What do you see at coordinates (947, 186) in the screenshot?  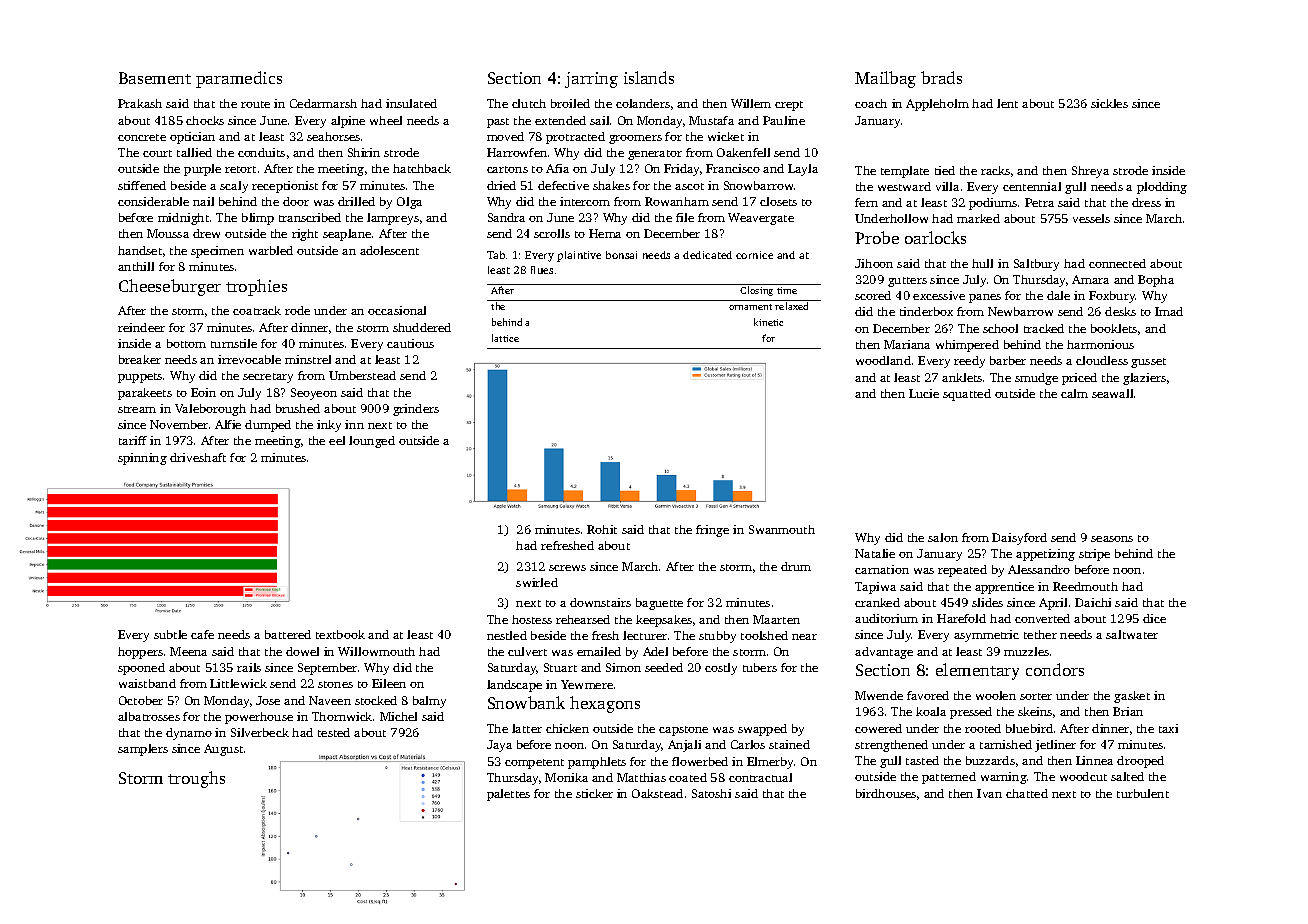 I see `villa` at bounding box center [947, 186].
